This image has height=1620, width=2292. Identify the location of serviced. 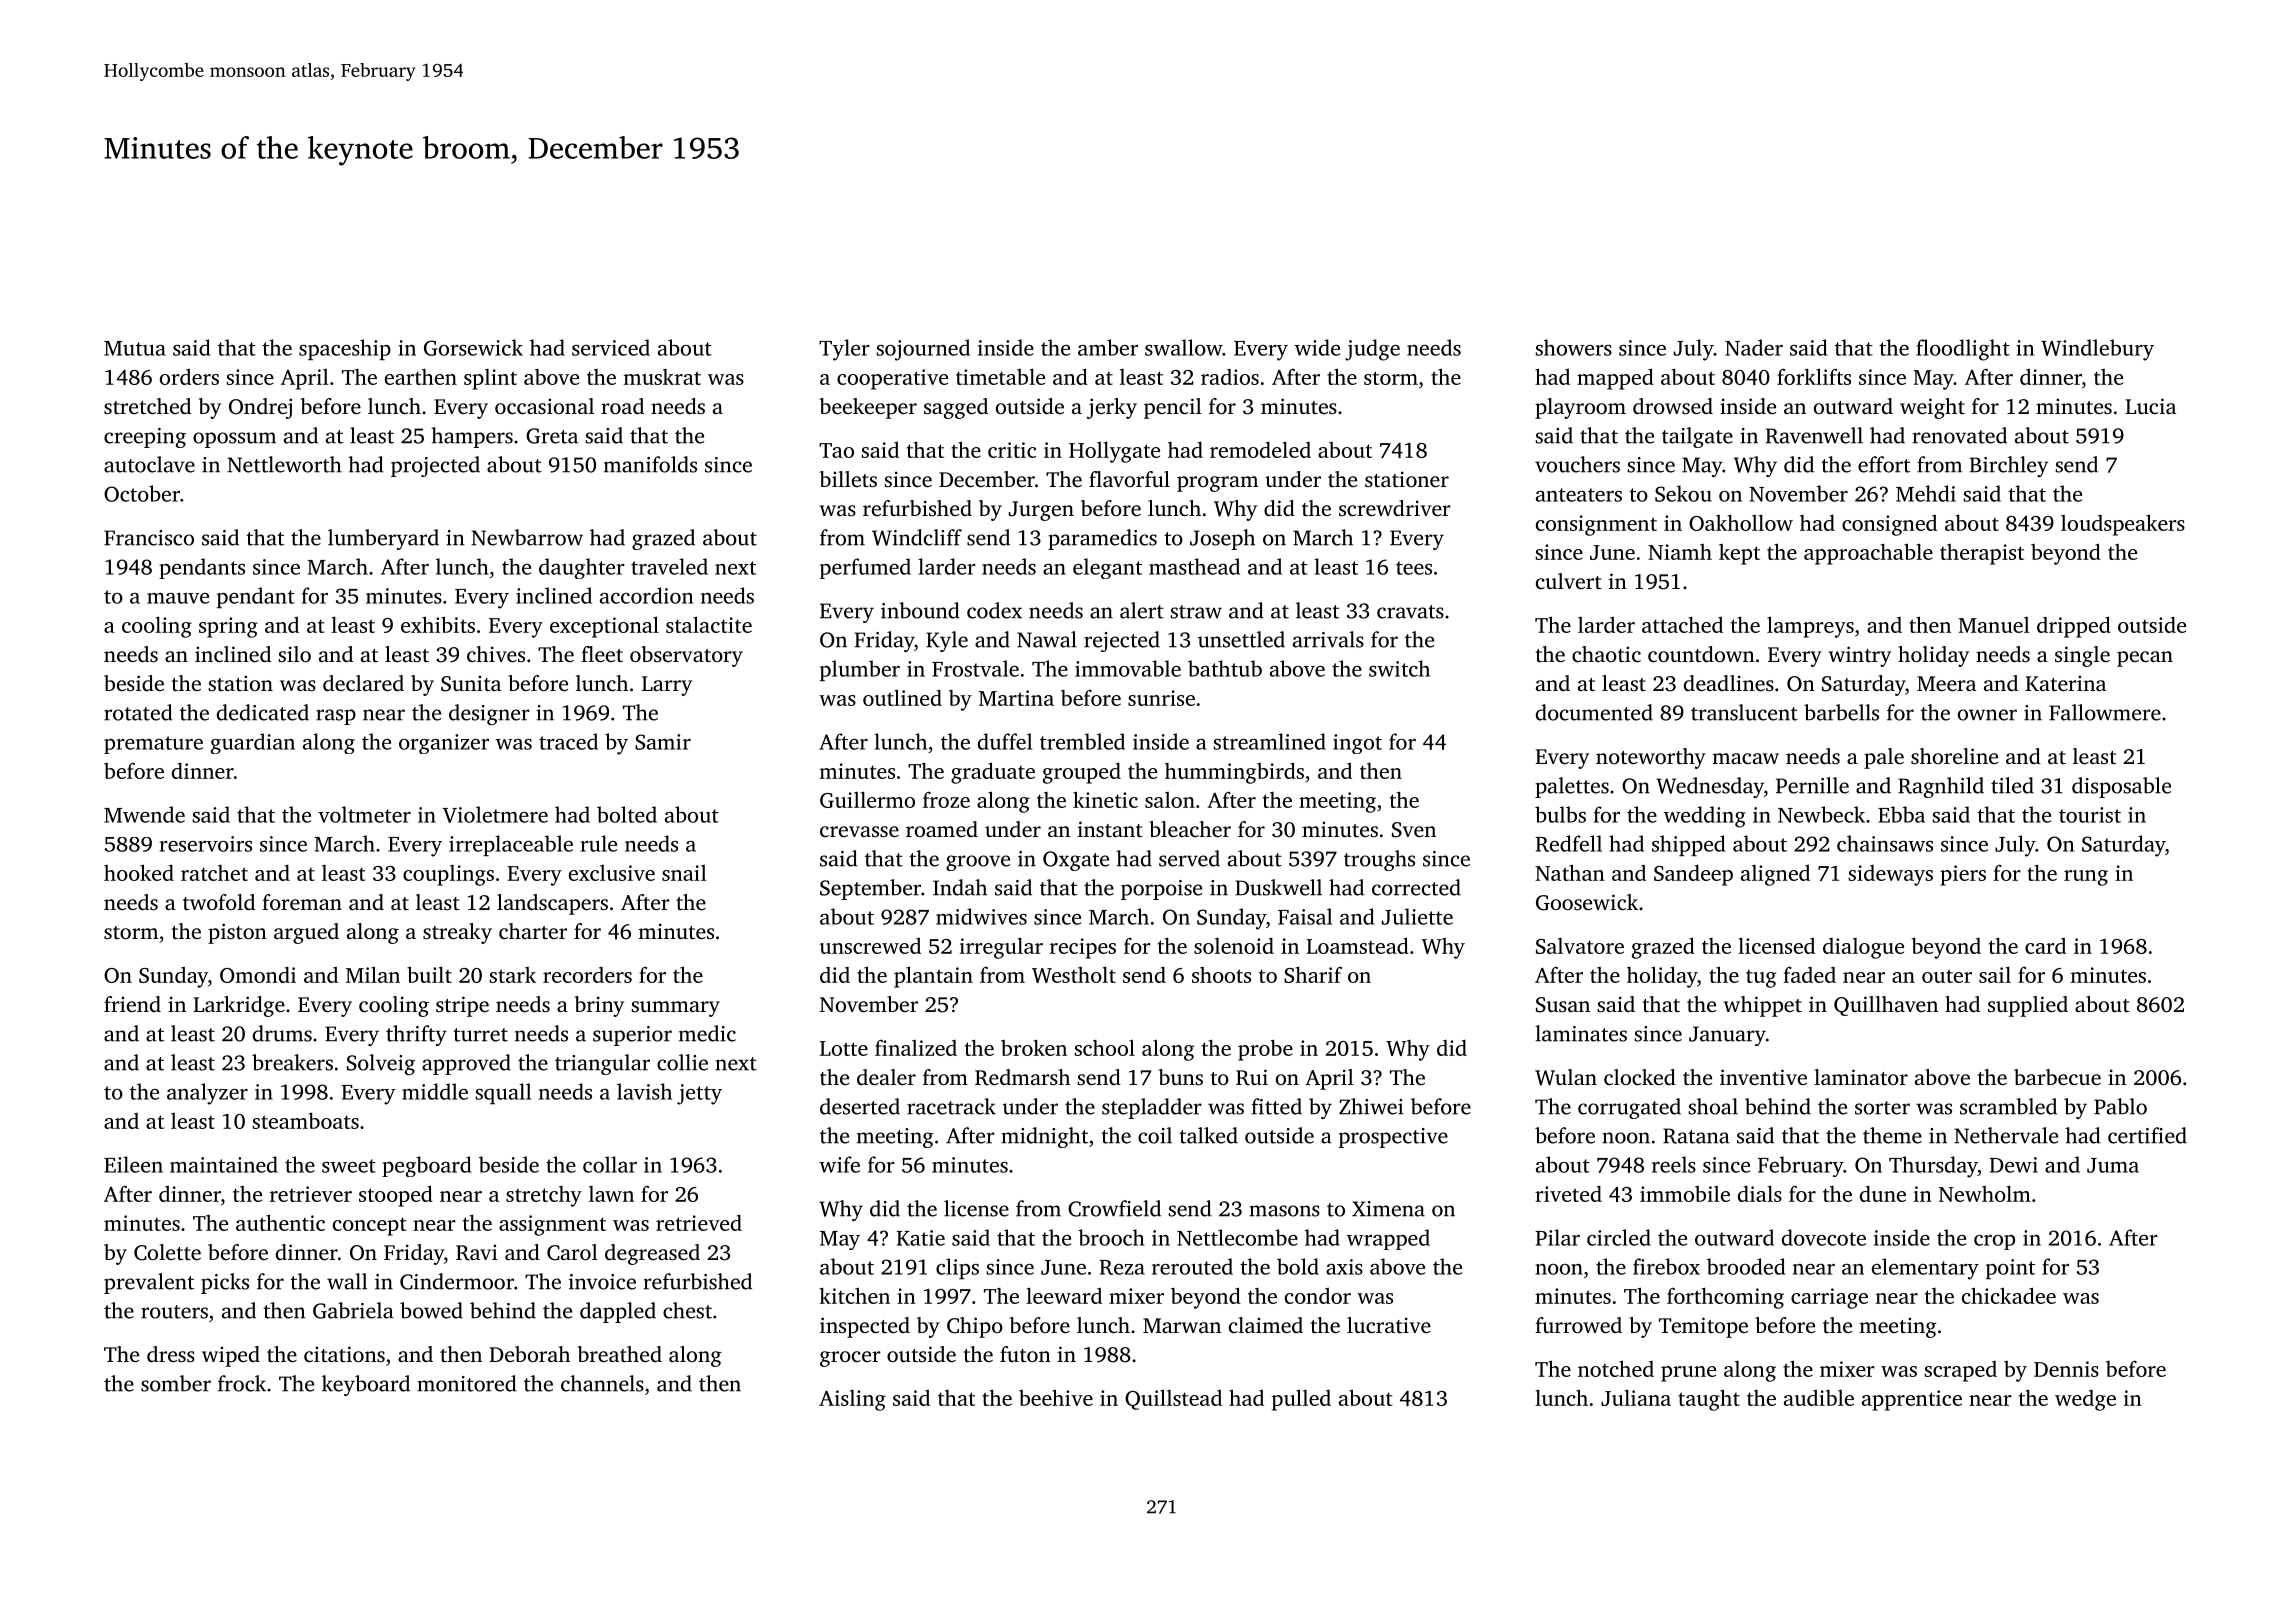
(611, 347).
